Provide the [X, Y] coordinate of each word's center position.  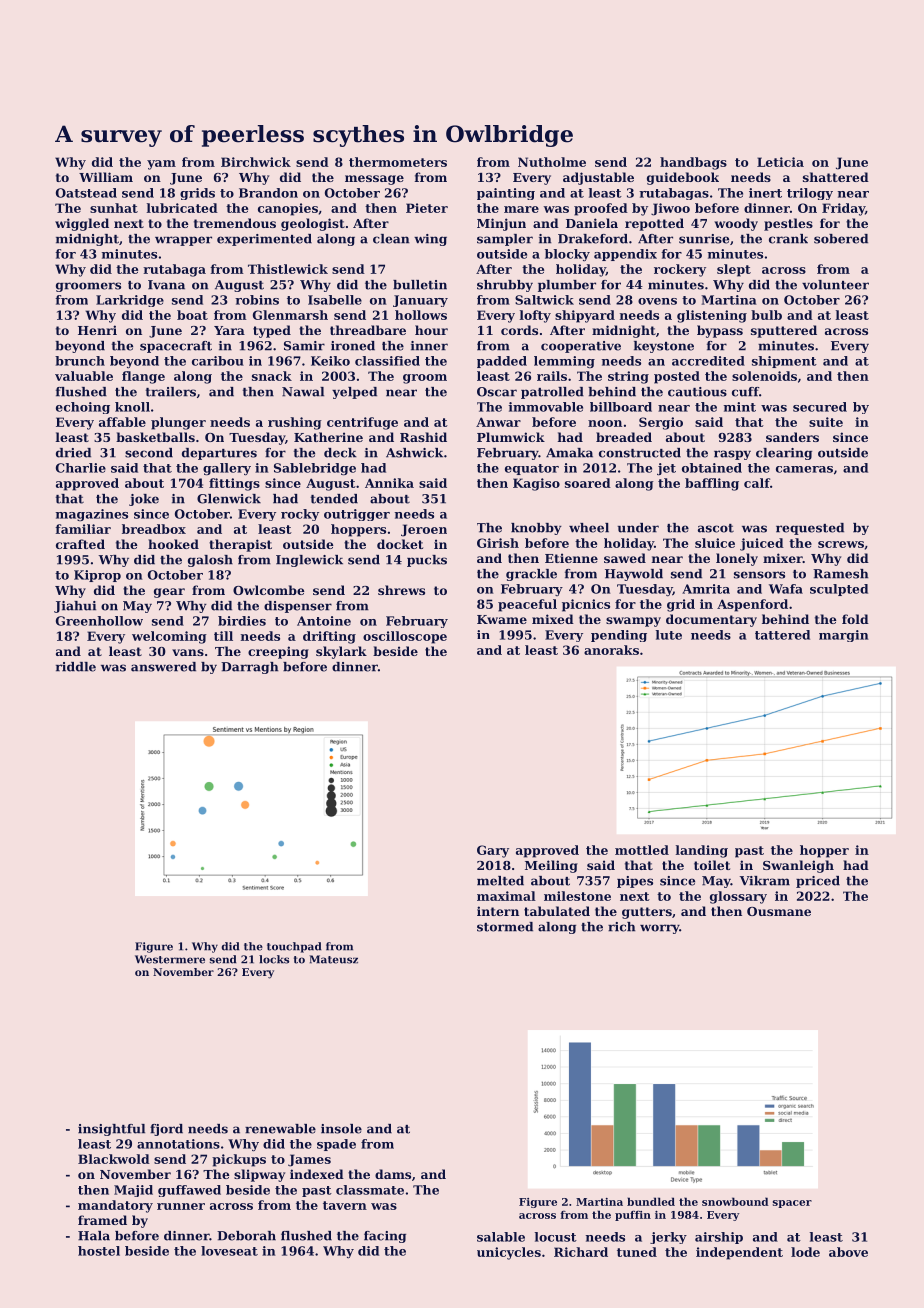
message [374, 180]
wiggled [82, 224]
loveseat [229, 1251]
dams [393, 1174]
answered [163, 667]
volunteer [835, 285]
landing [702, 851]
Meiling [551, 866]
